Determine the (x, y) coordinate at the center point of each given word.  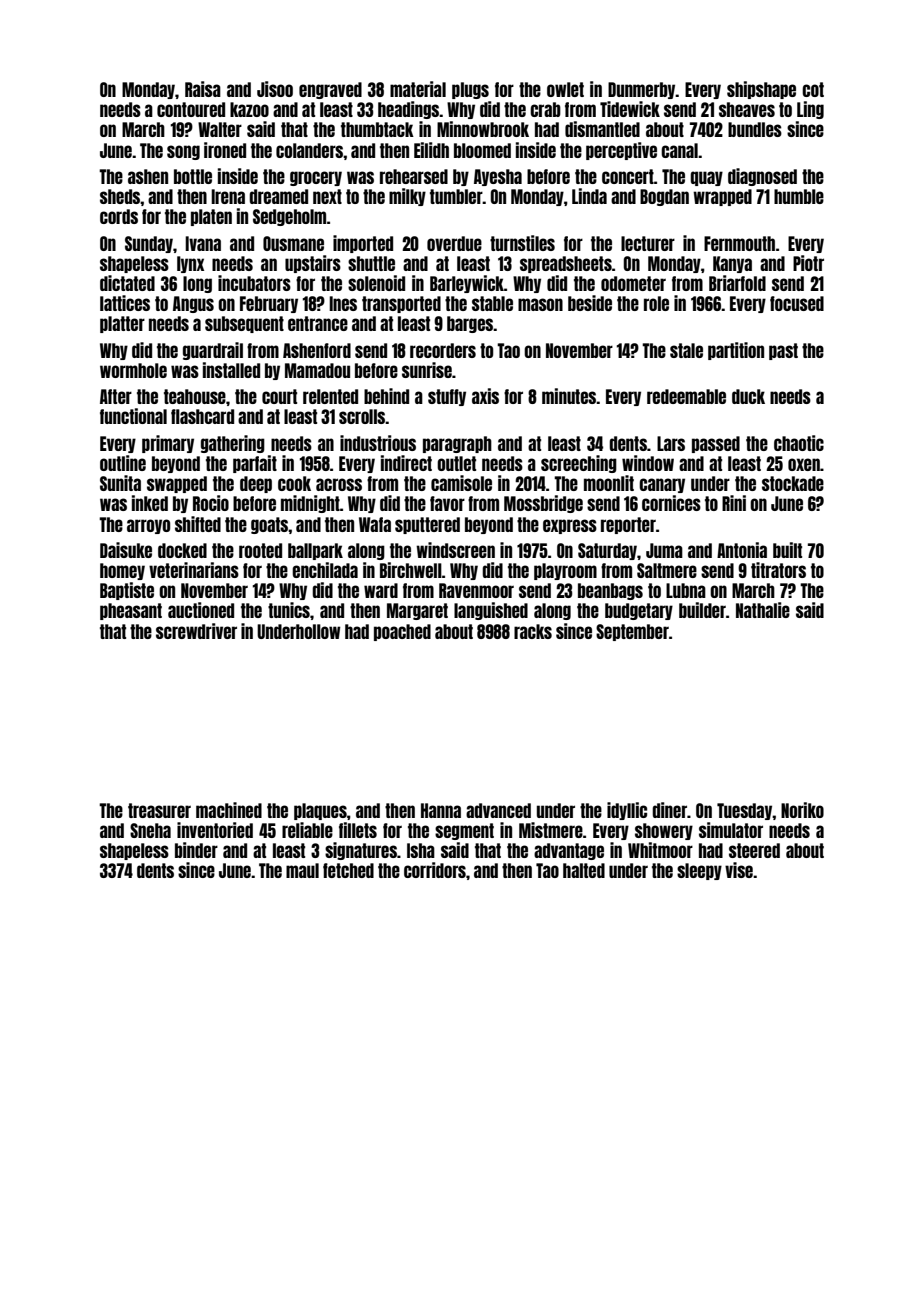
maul (302, 870)
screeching (579, 464)
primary (168, 444)
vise (739, 870)
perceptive (621, 151)
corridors (435, 870)
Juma (664, 550)
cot (813, 89)
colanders (310, 150)
